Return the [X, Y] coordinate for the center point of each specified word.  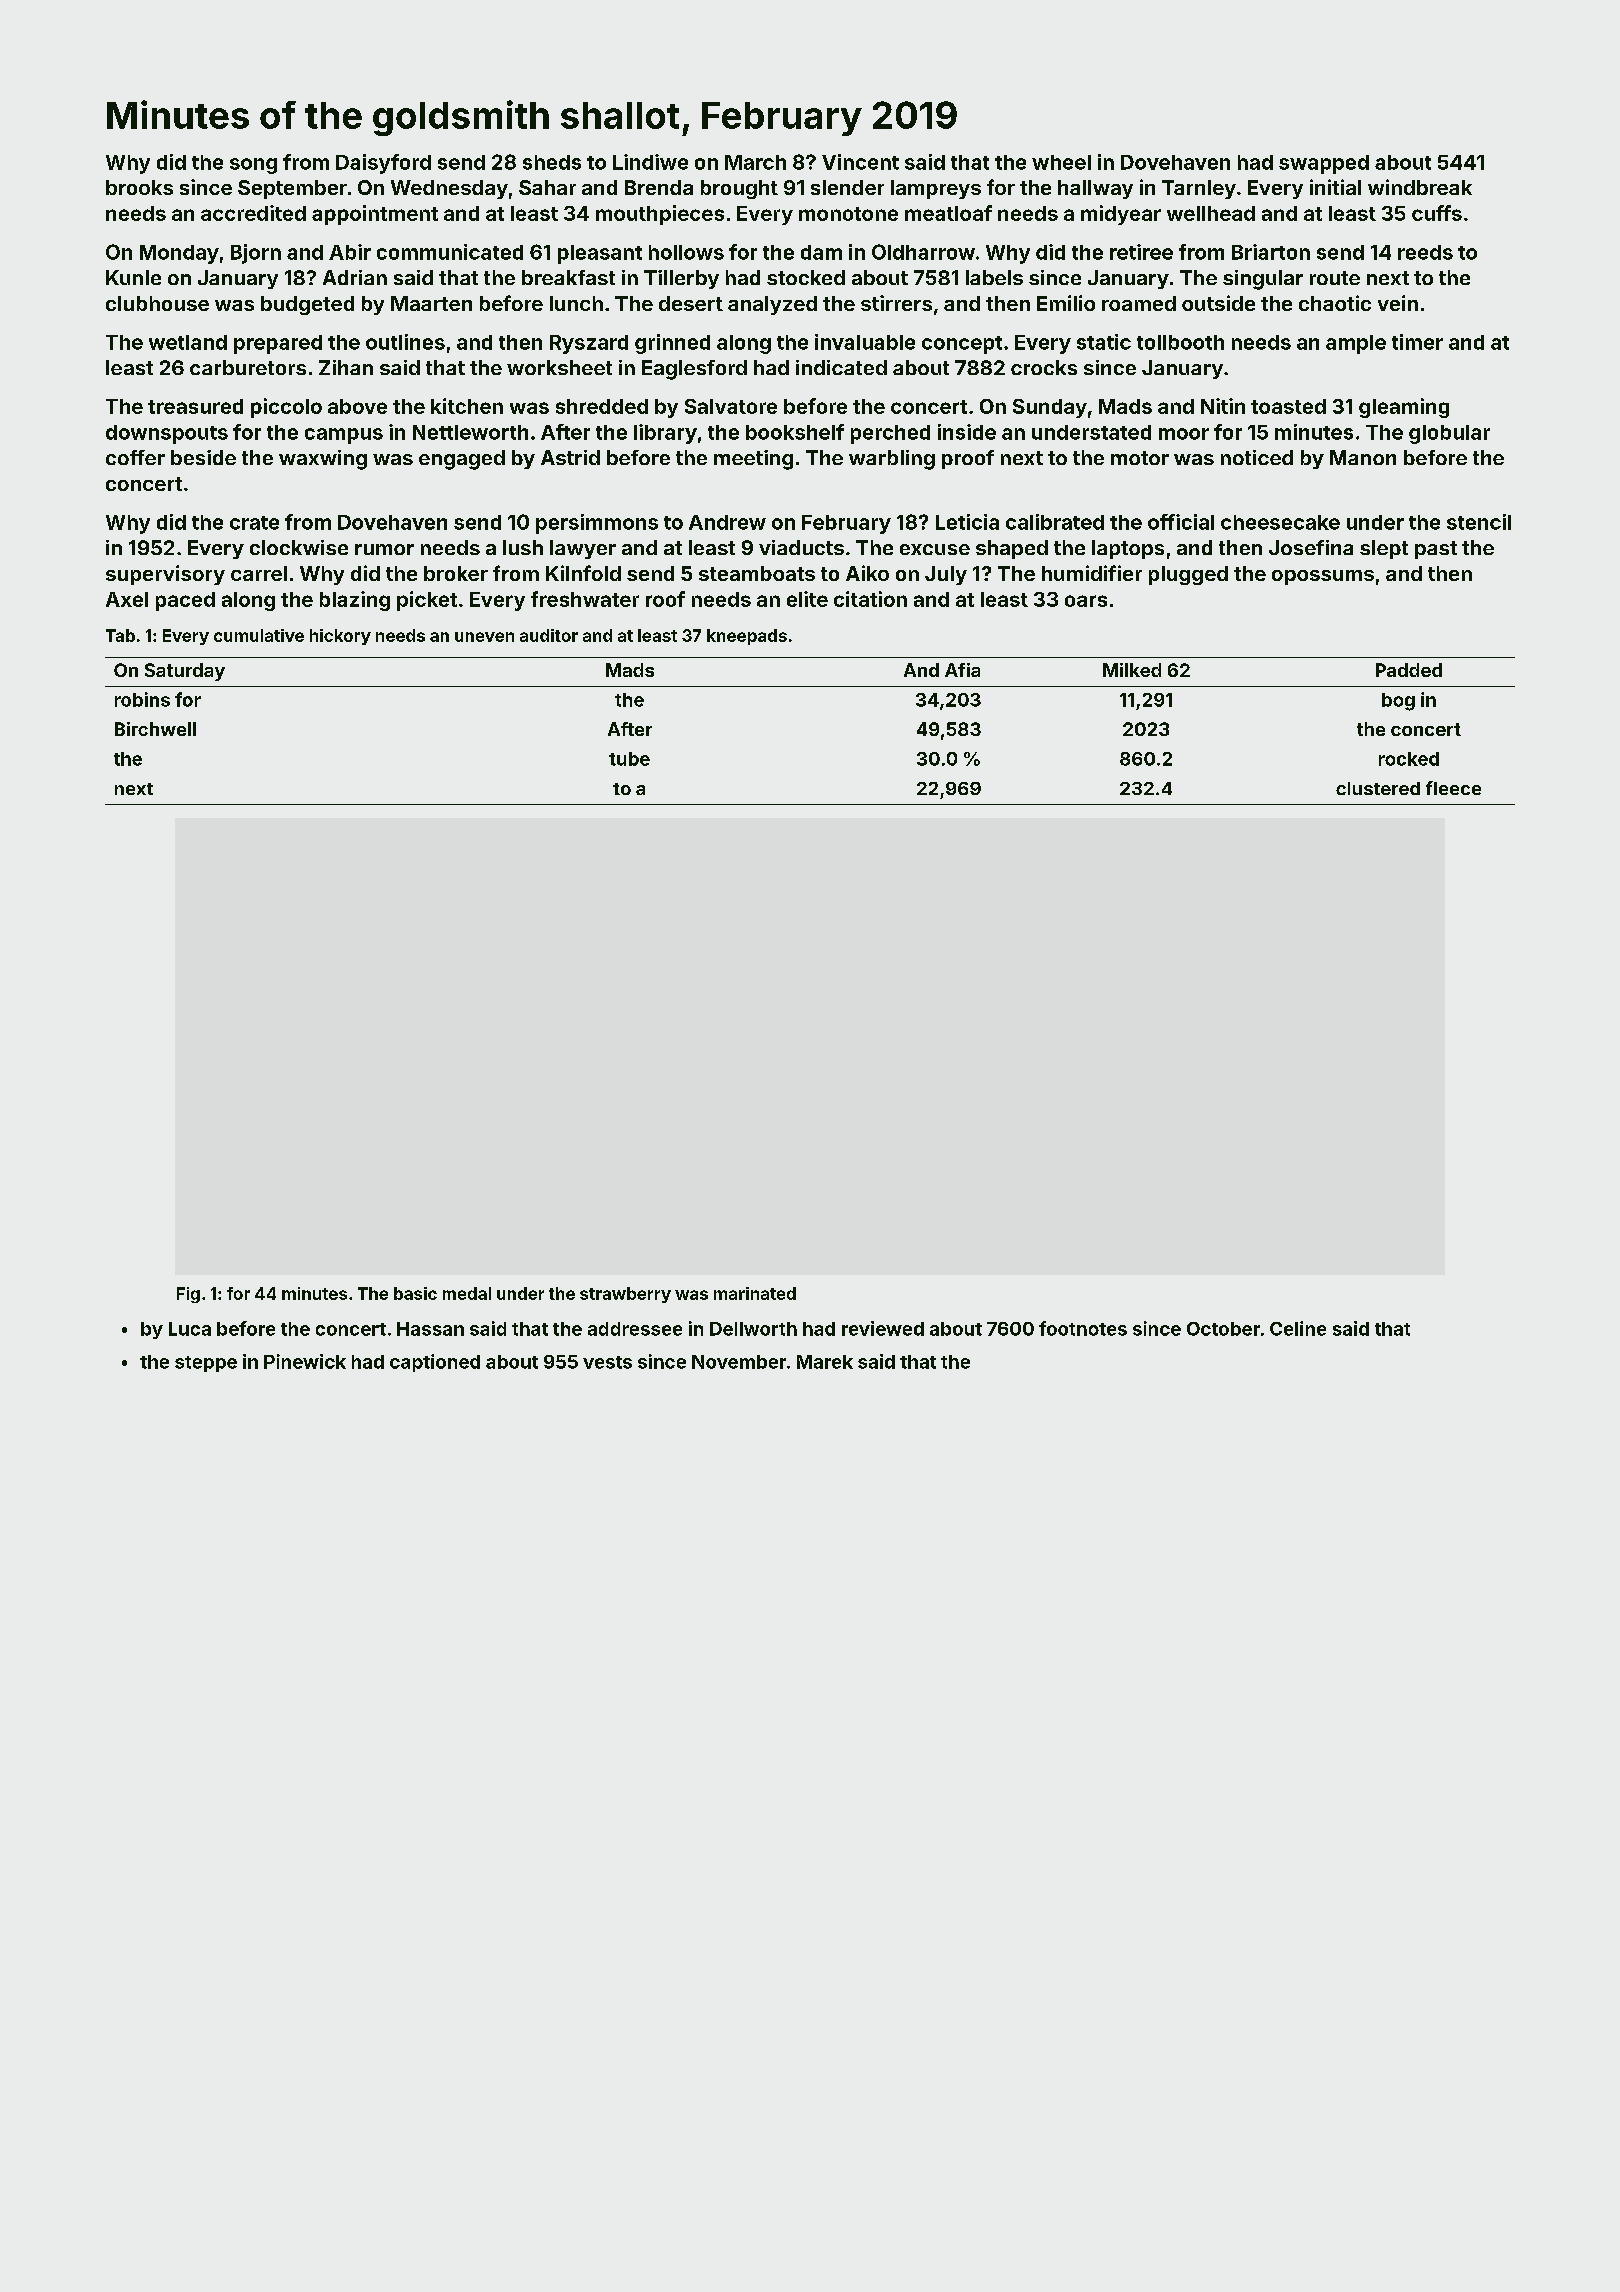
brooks [139, 187]
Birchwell [155, 729]
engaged [462, 460]
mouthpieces [660, 215]
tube [629, 759]
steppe [206, 1364]
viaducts [801, 547]
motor [1140, 458]
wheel [1061, 162]
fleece [1453, 788]
